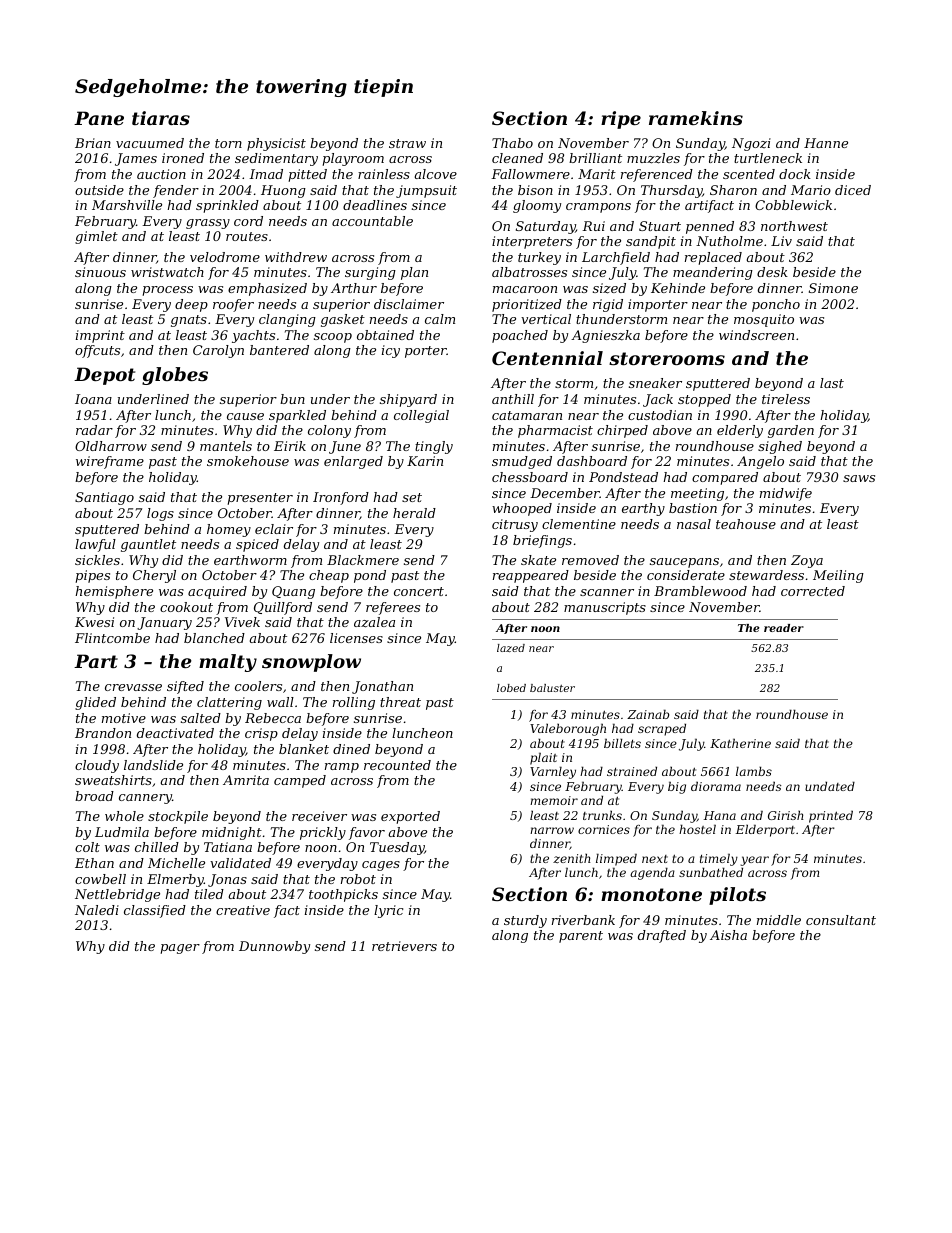 Image resolution: width=952 pixels, height=1233 pixels. Describe the element at coordinates (260, 499) in the document. I see `presenter` at that location.
